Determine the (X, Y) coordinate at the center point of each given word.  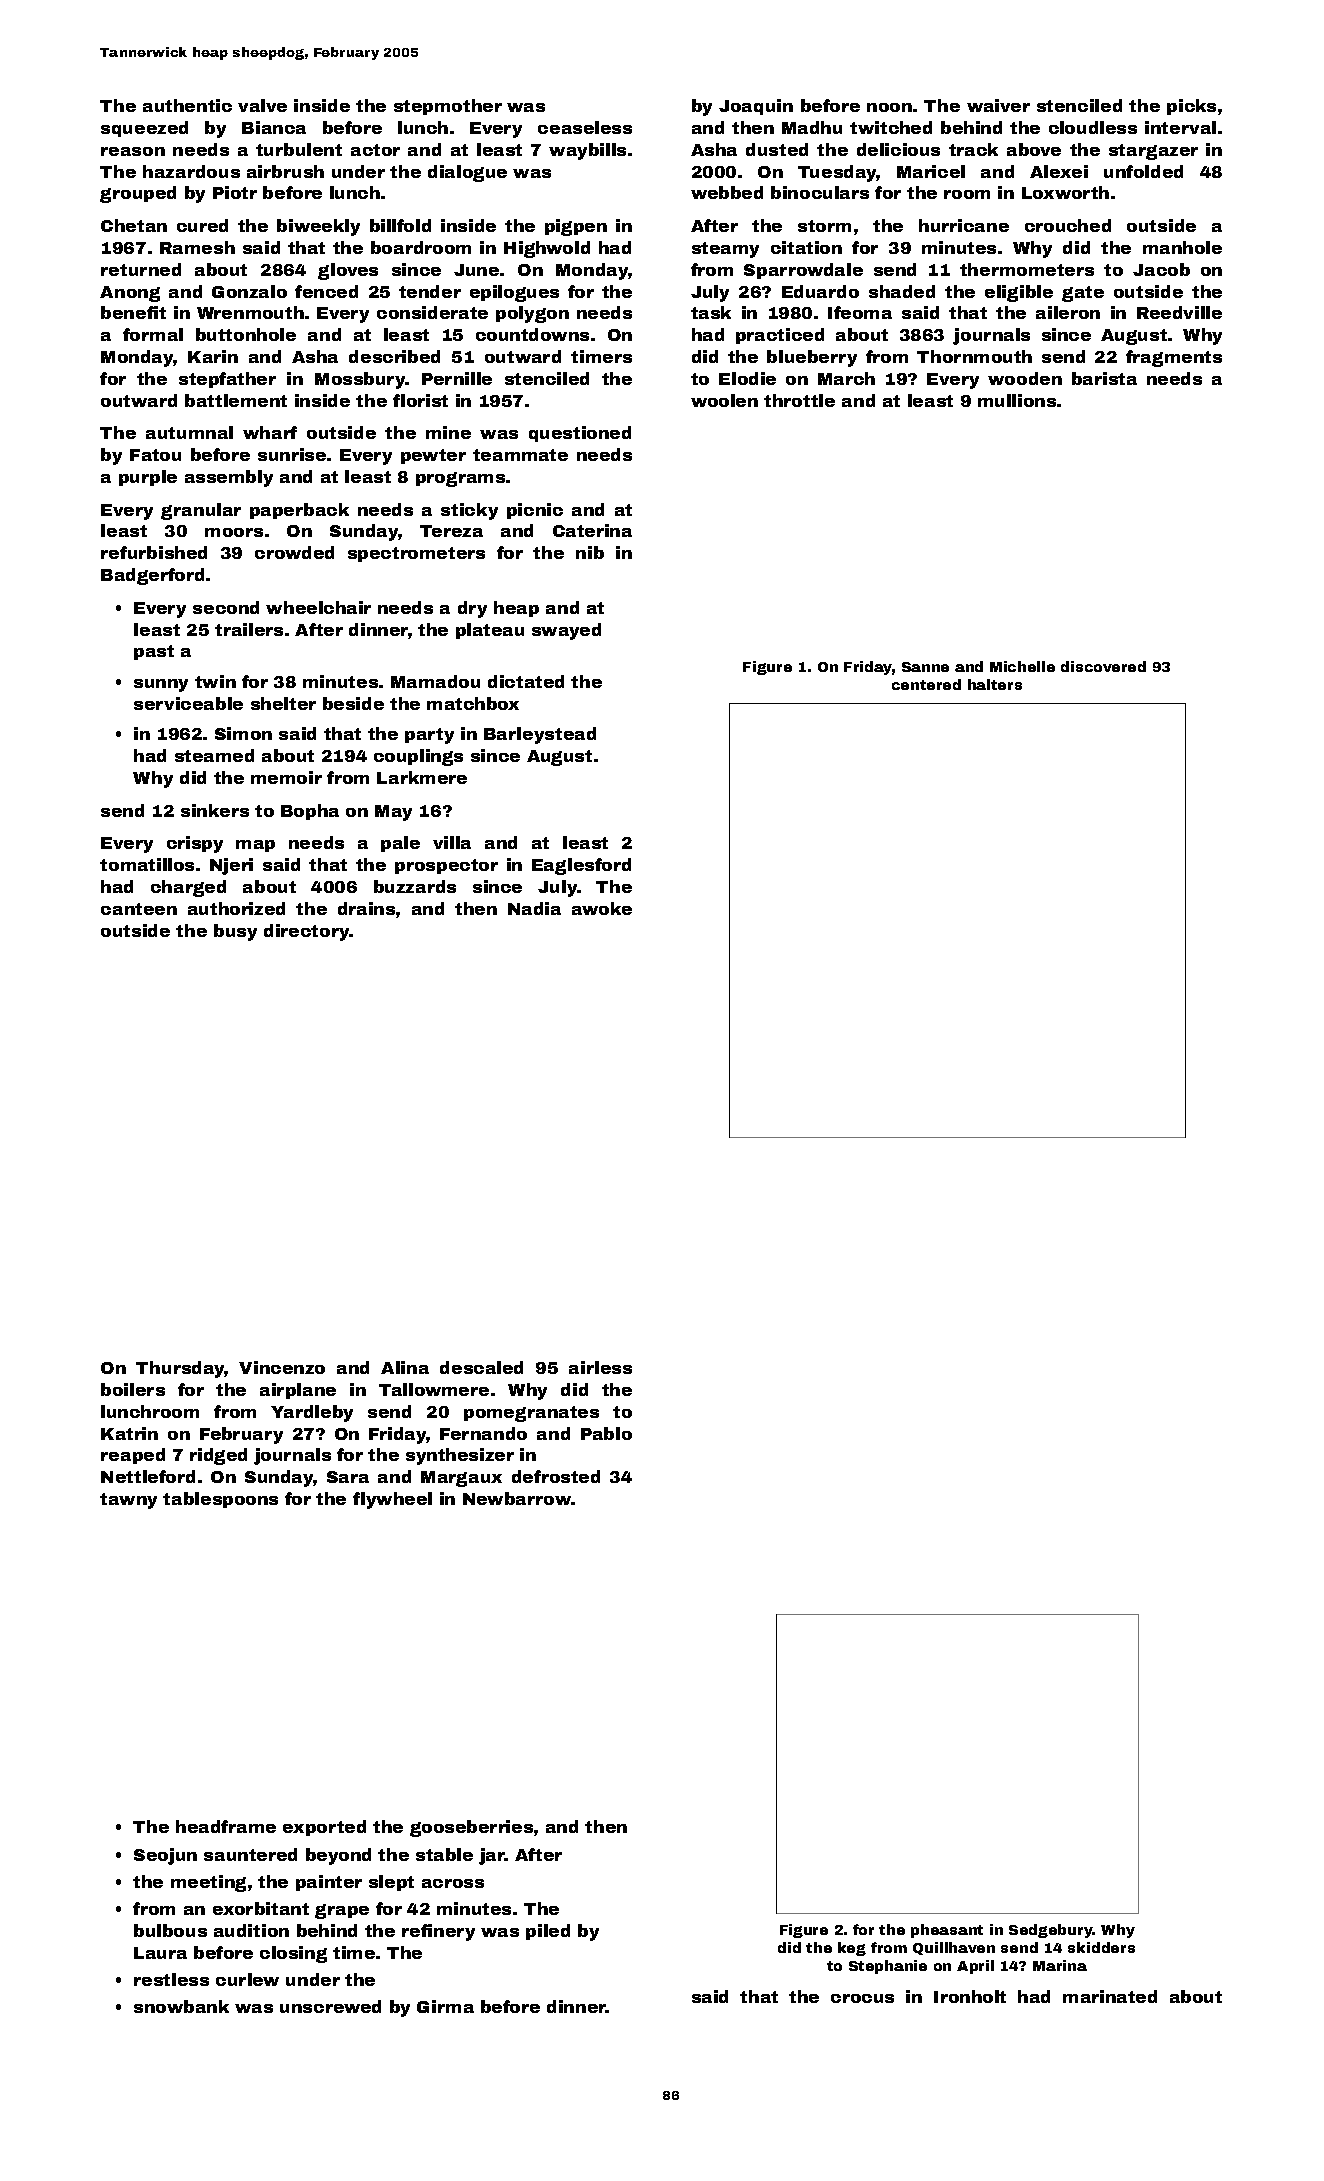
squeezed (144, 129)
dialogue (467, 173)
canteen (139, 909)
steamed (214, 755)
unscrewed (330, 2006)
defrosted (556, 1476)
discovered (1103, 666)
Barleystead (540, 735)
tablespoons (220, 1500)
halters (995, 684)
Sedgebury (1051, 1931)
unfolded (1143, 171)
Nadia (534, 908)
